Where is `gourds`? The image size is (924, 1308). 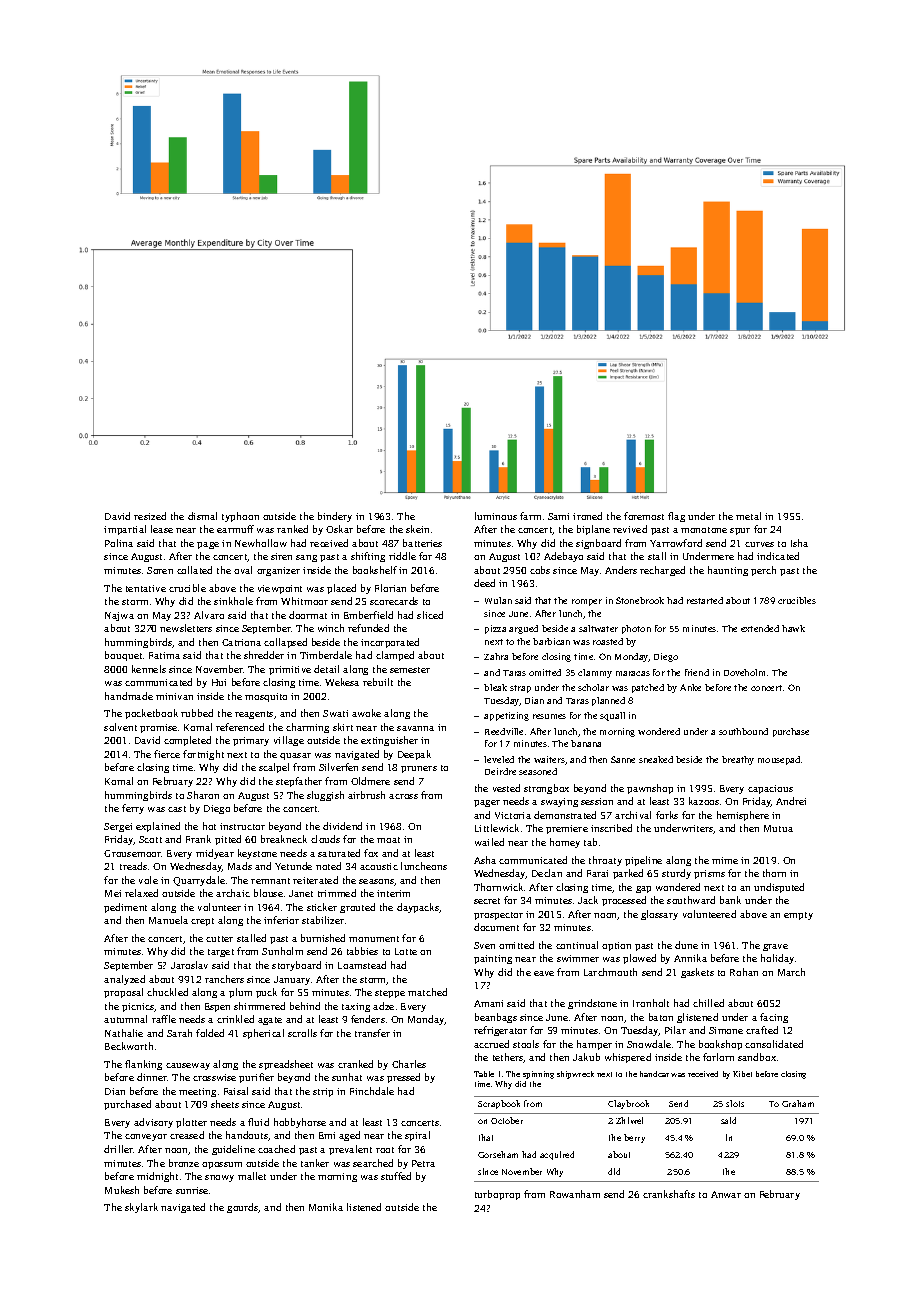
gourds is located at coordinates (243, 1208).
